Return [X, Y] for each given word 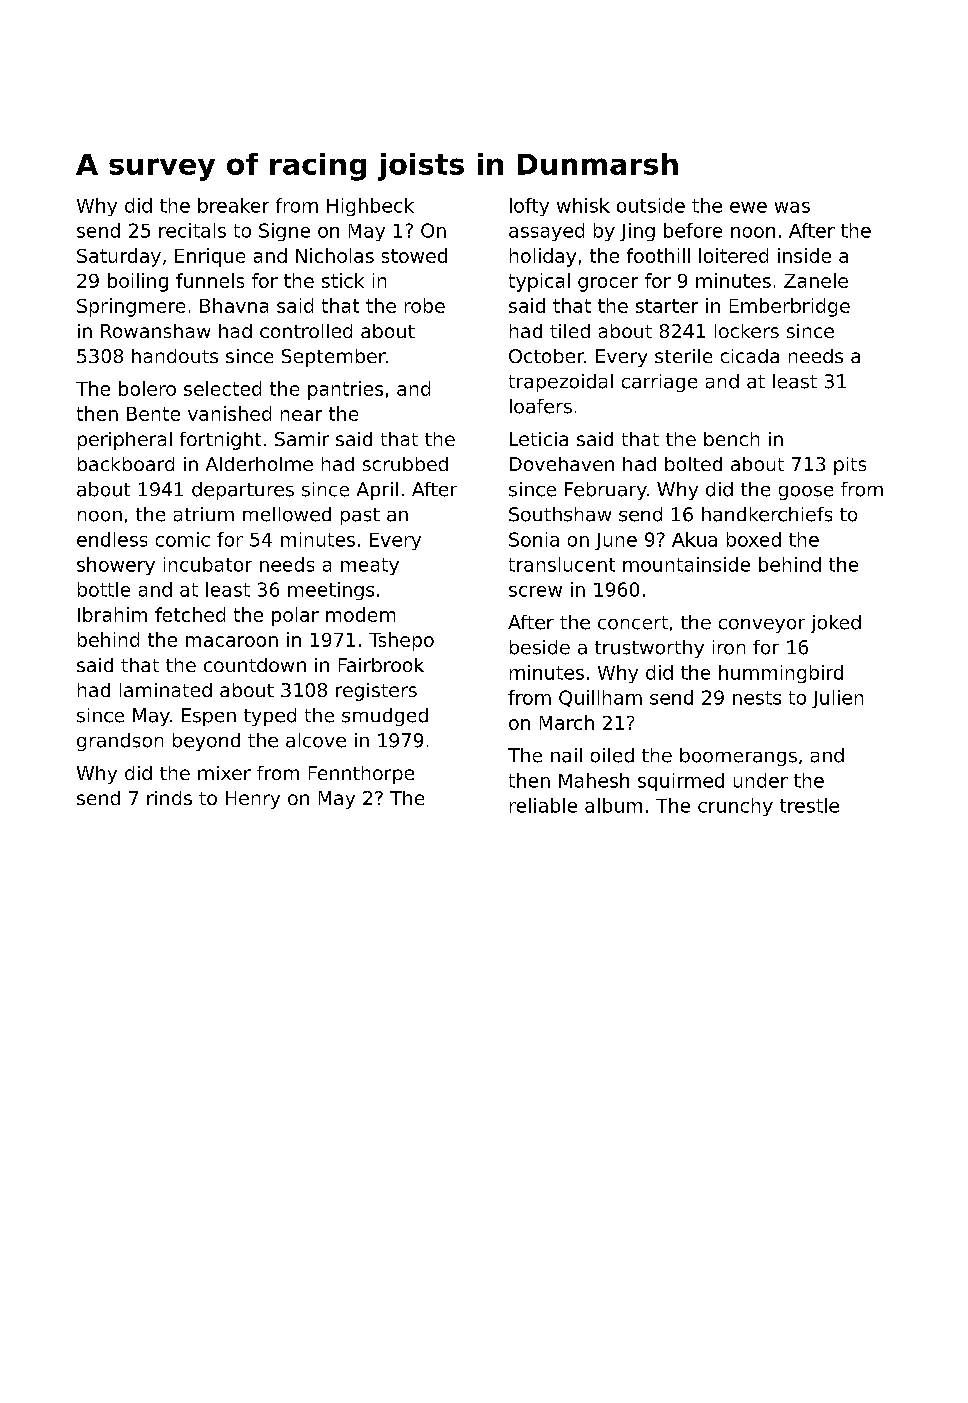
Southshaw [560, 514]
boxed [754, 539]
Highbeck [370, 207]
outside [651, 205]
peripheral [125, 441]
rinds [169, 798]
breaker [233, 205]
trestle [809, 805]
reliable [543, 805]
